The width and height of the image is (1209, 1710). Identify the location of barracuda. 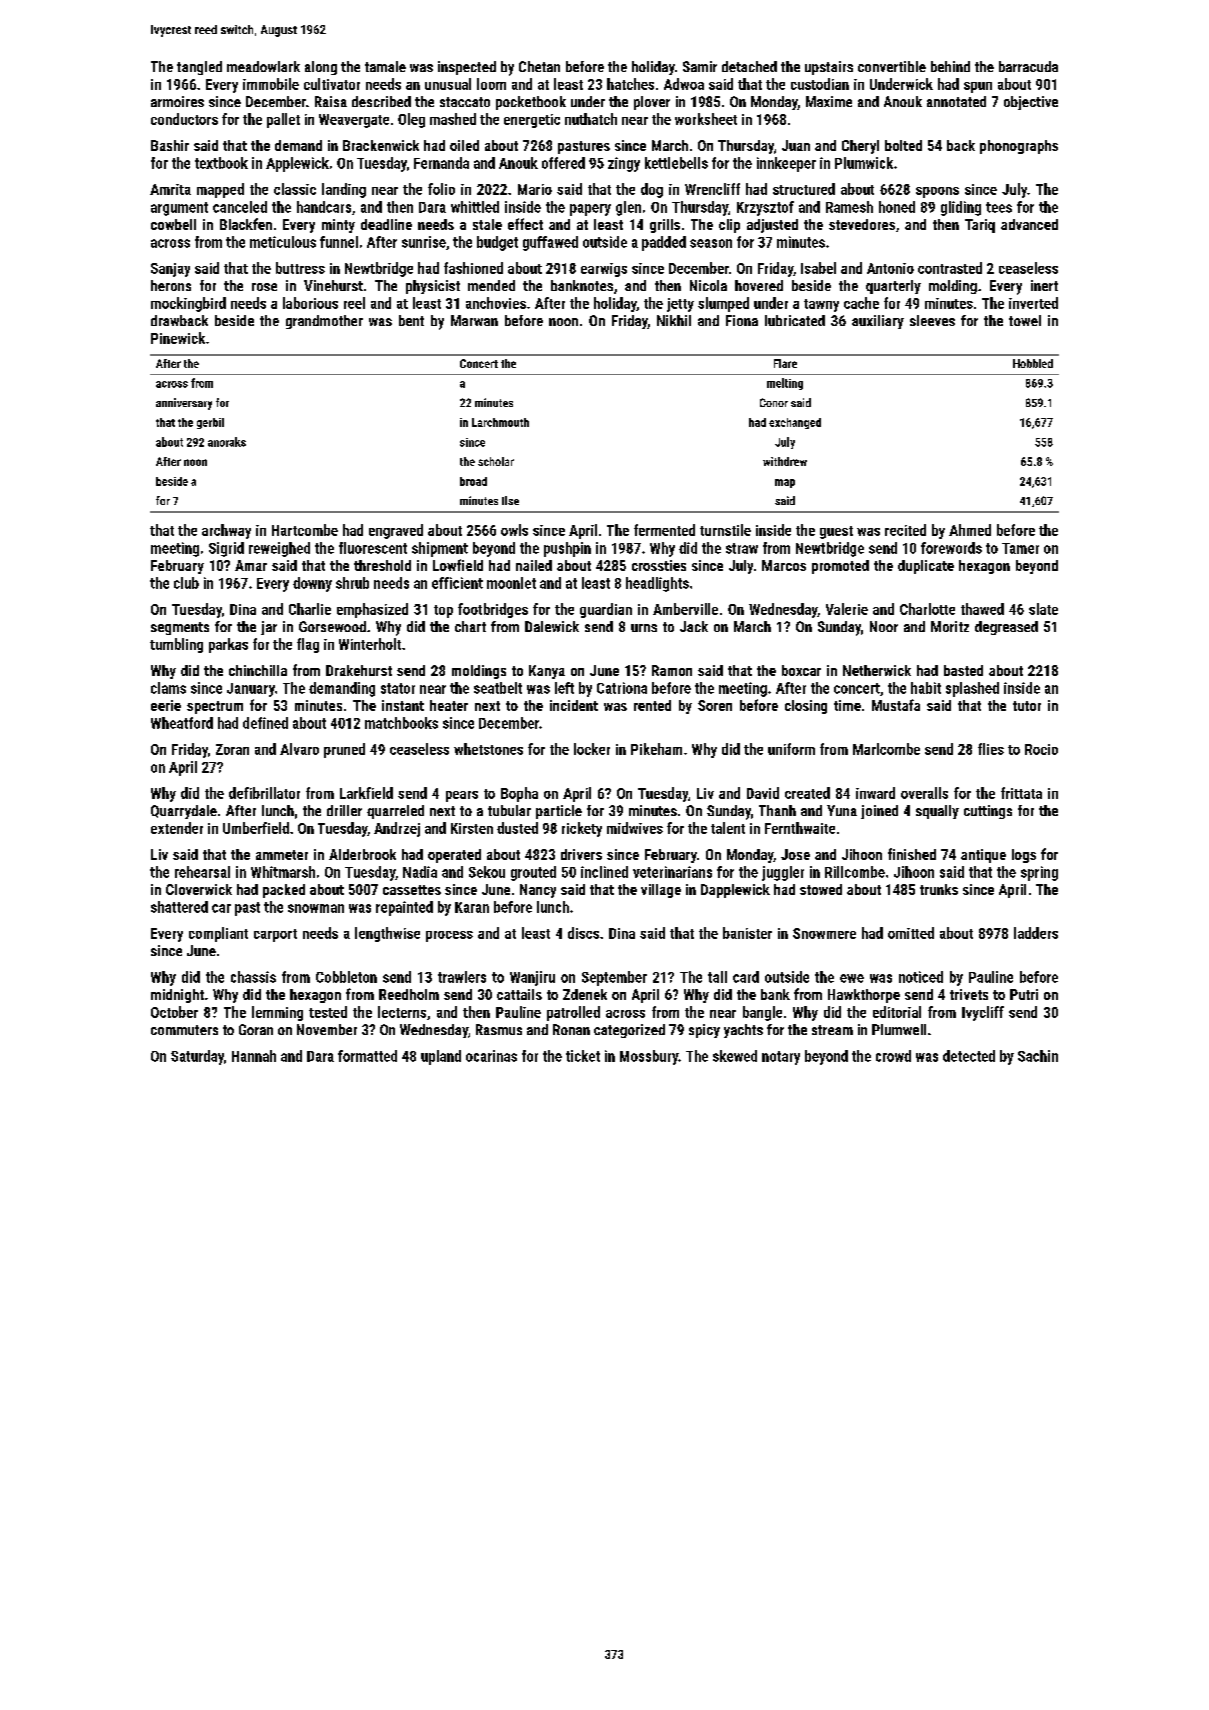
(1028, 66).
